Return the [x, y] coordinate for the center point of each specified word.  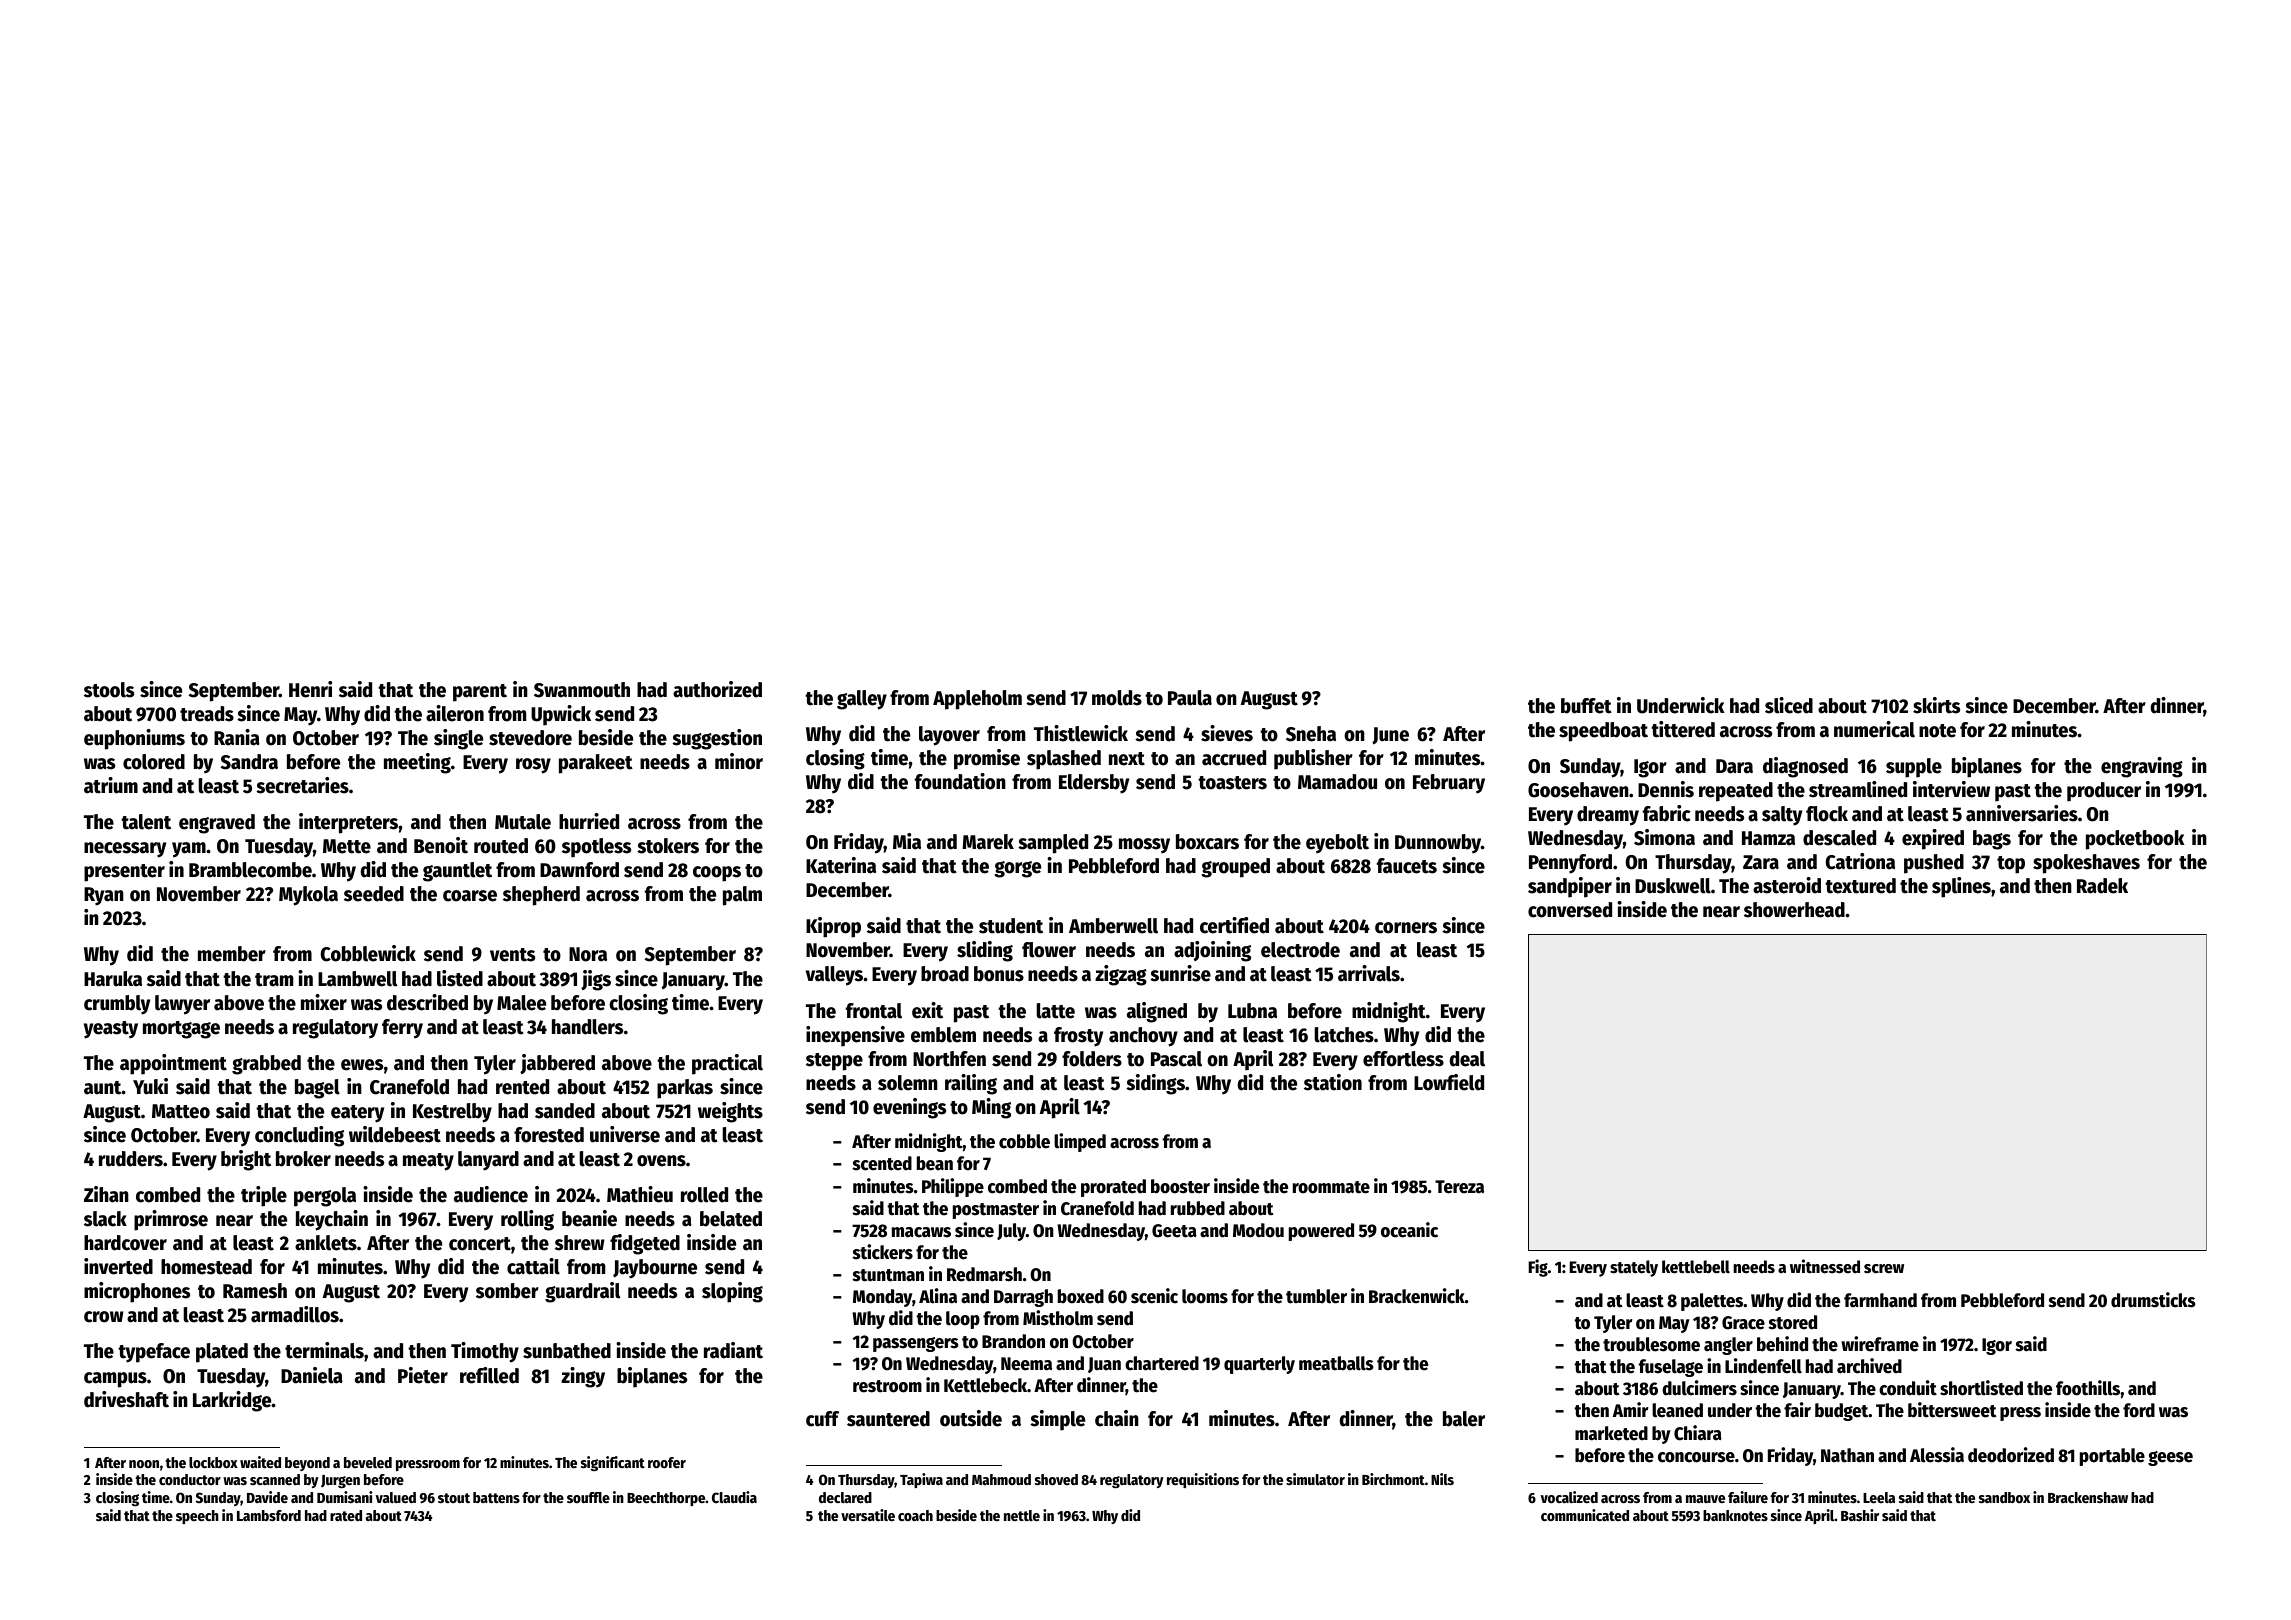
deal [1467, 1059]
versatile [868, 1515]
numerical [1874, 729]
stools [109, 690]
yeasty [111, 1030]
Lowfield [1449, 1082]
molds [1117, 698]
